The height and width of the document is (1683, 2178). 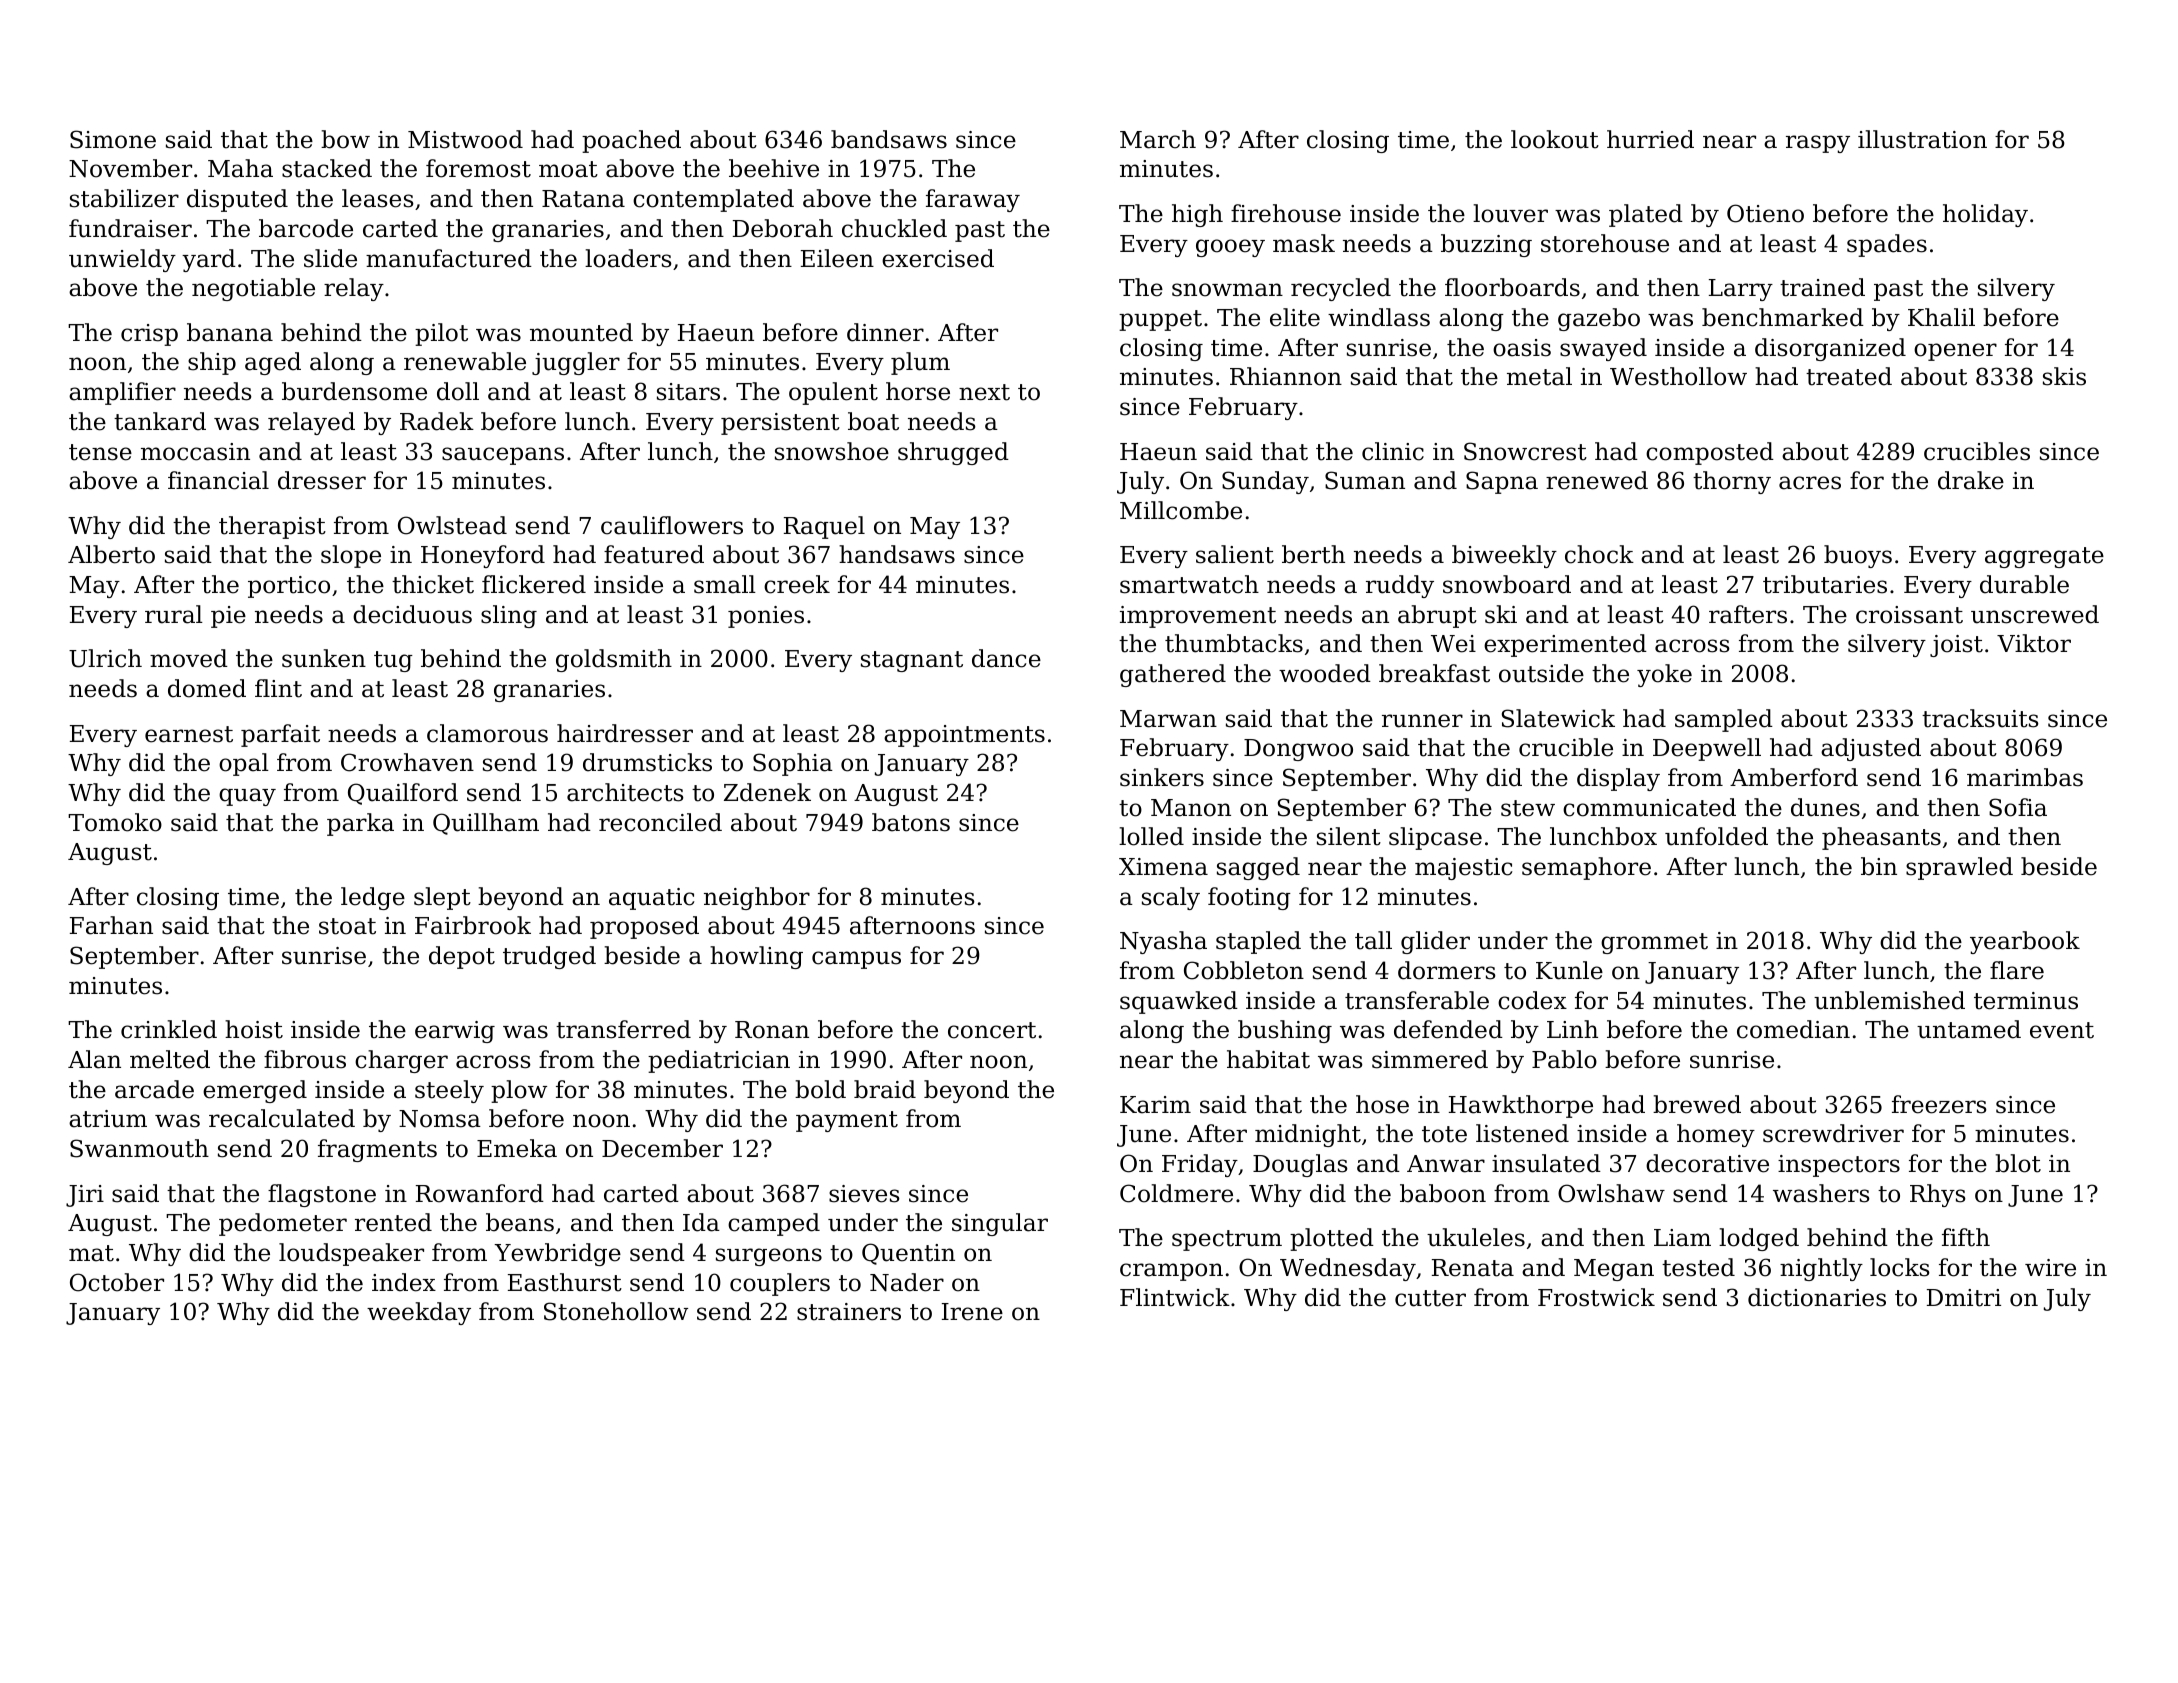 I want to click on Yewbridge, so click(x=557, y=1254).
